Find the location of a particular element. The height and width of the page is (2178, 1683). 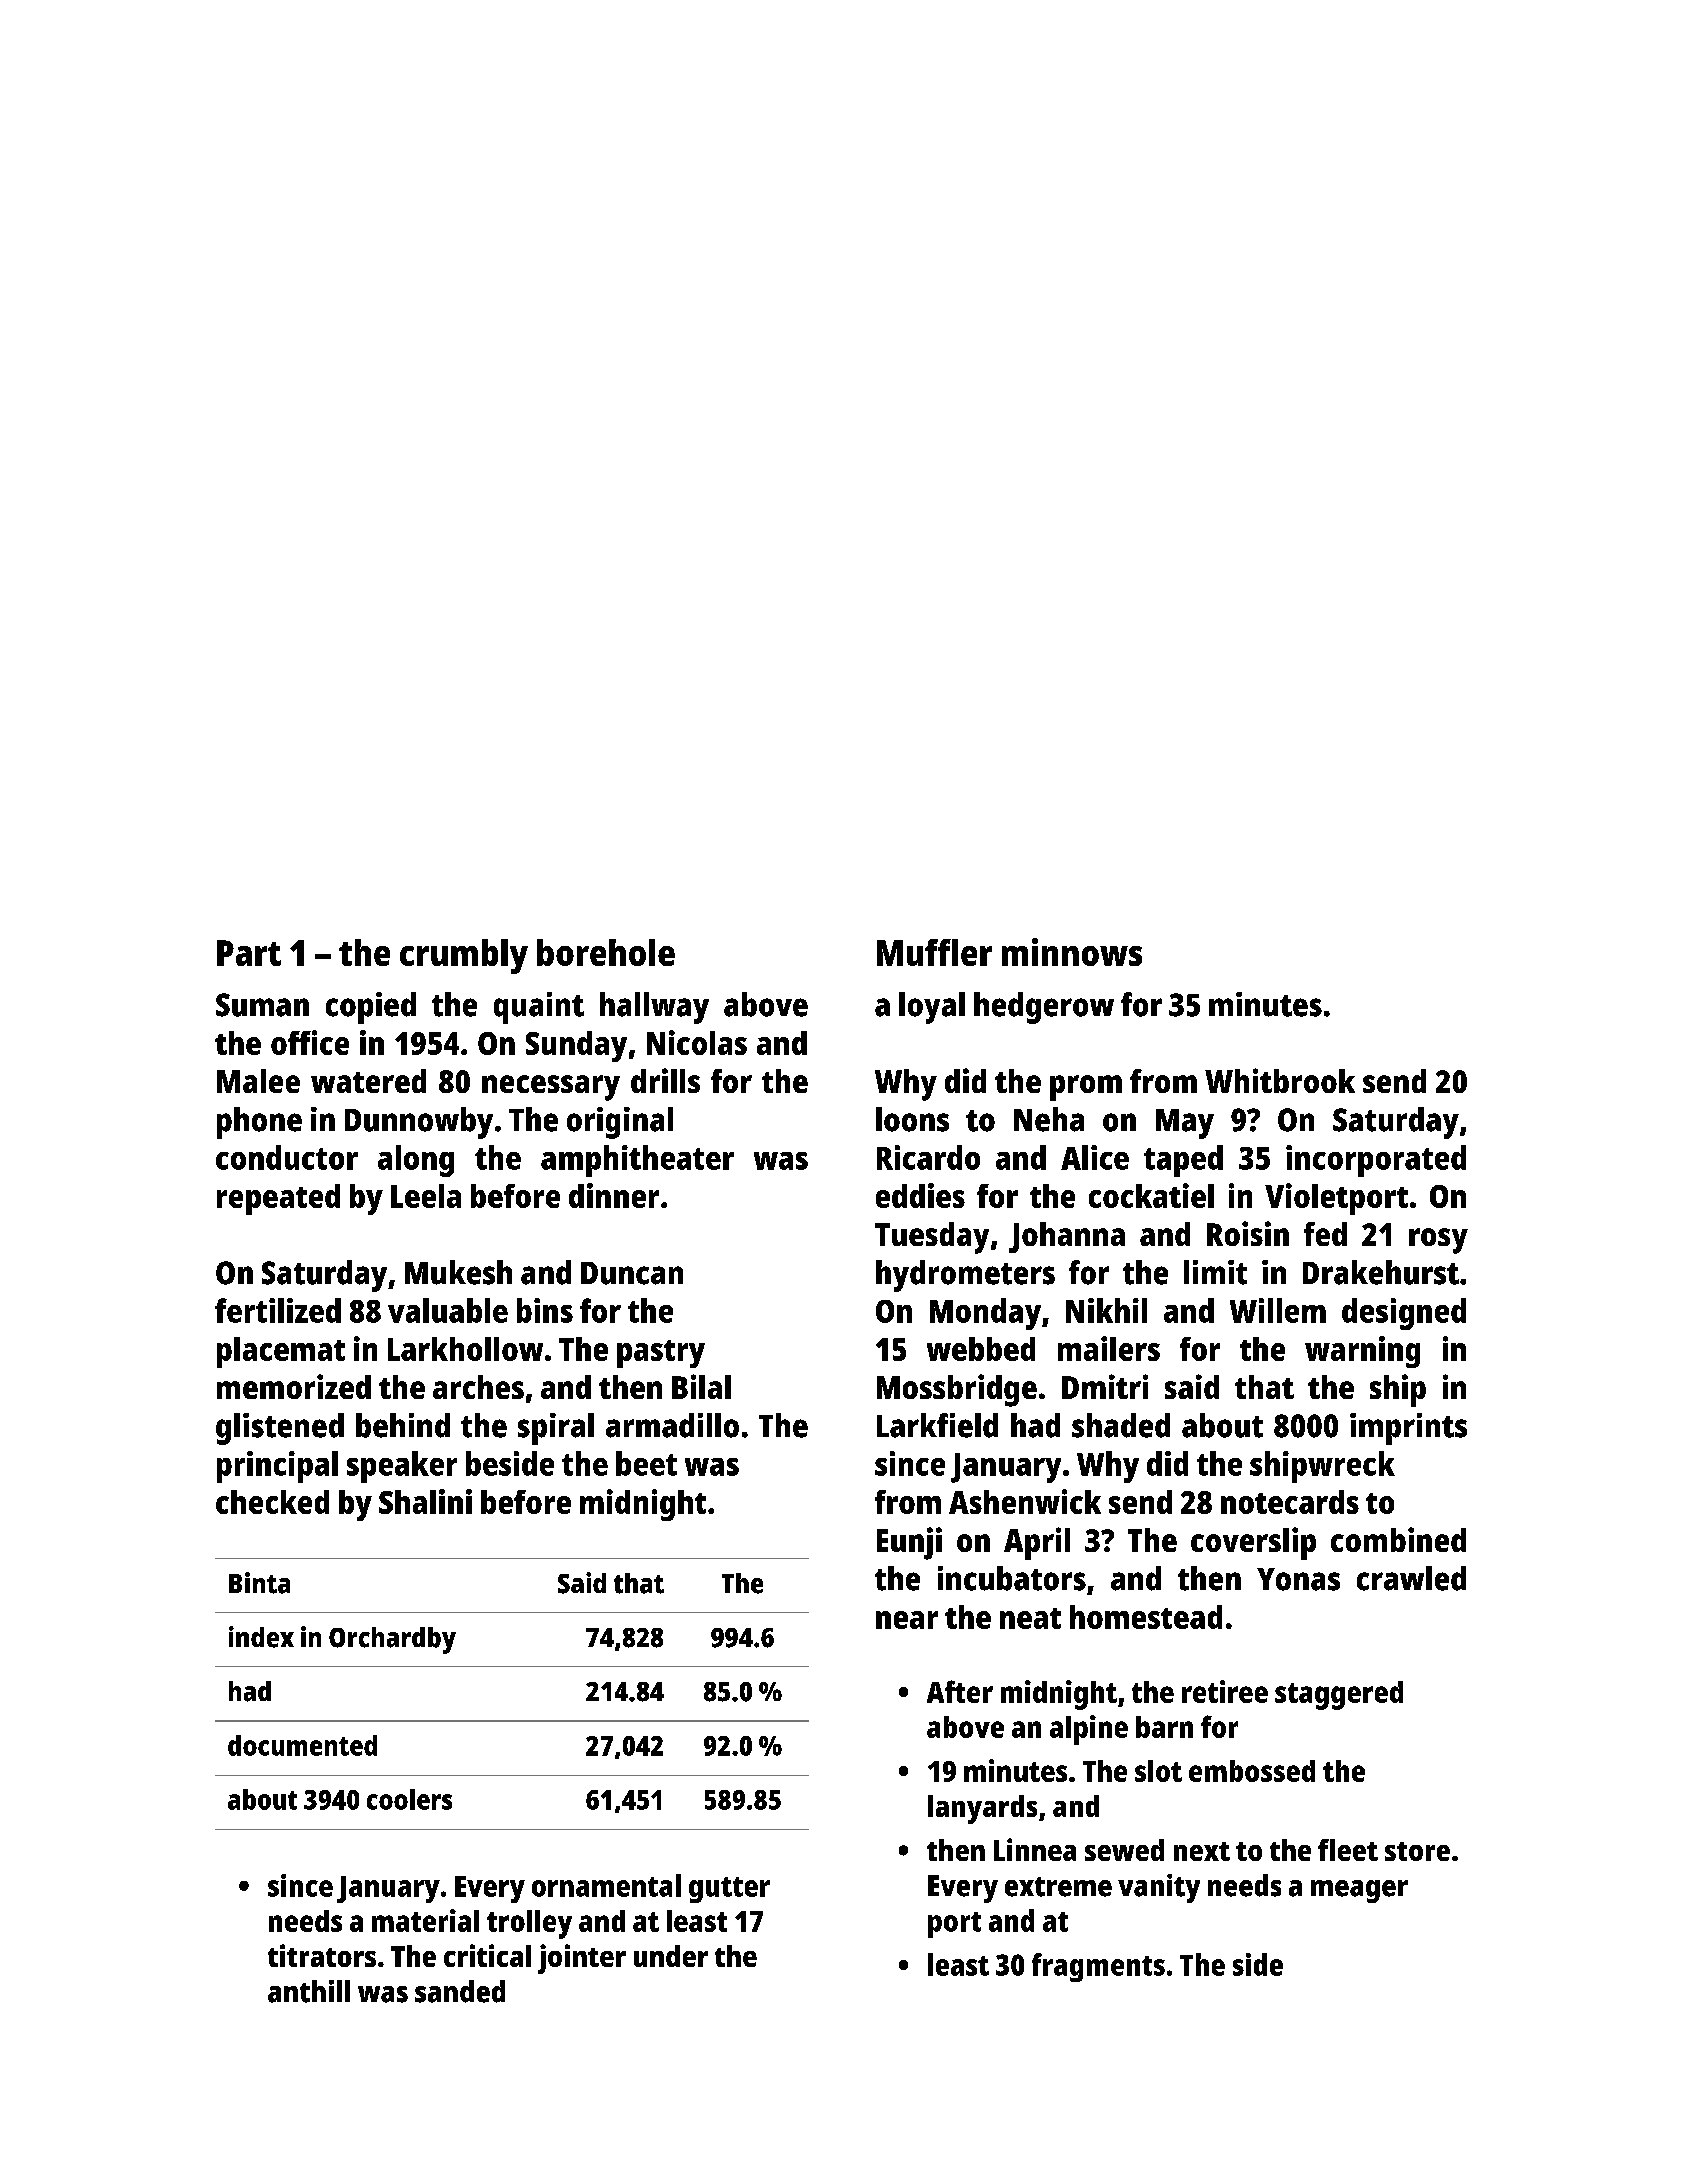

quaint is located at coordinates (539, 1008).
